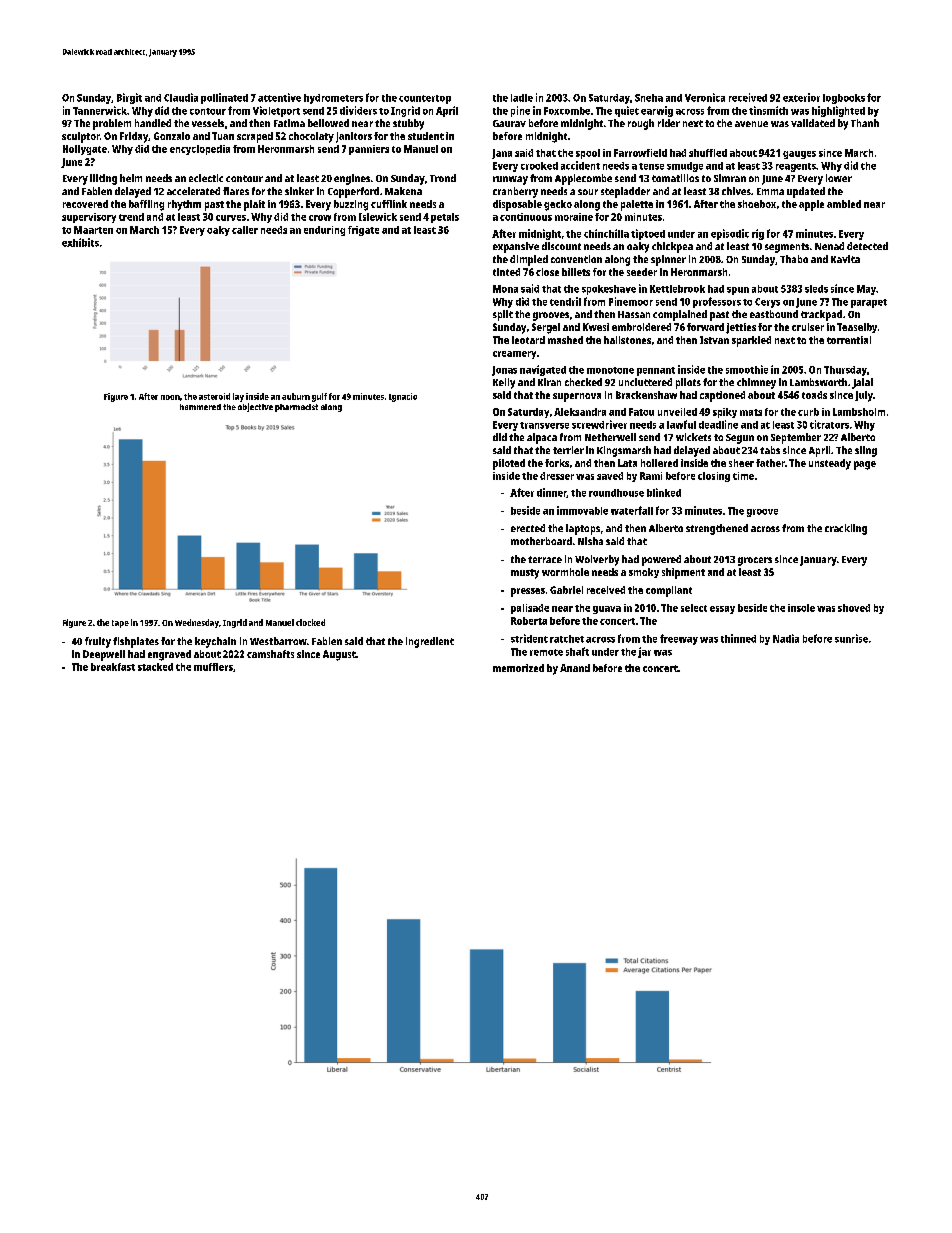 This screenshot has height=1233, width=952. Describe the element at coordinates (528, 528) in the screenshot. I see `erected` at that location.
